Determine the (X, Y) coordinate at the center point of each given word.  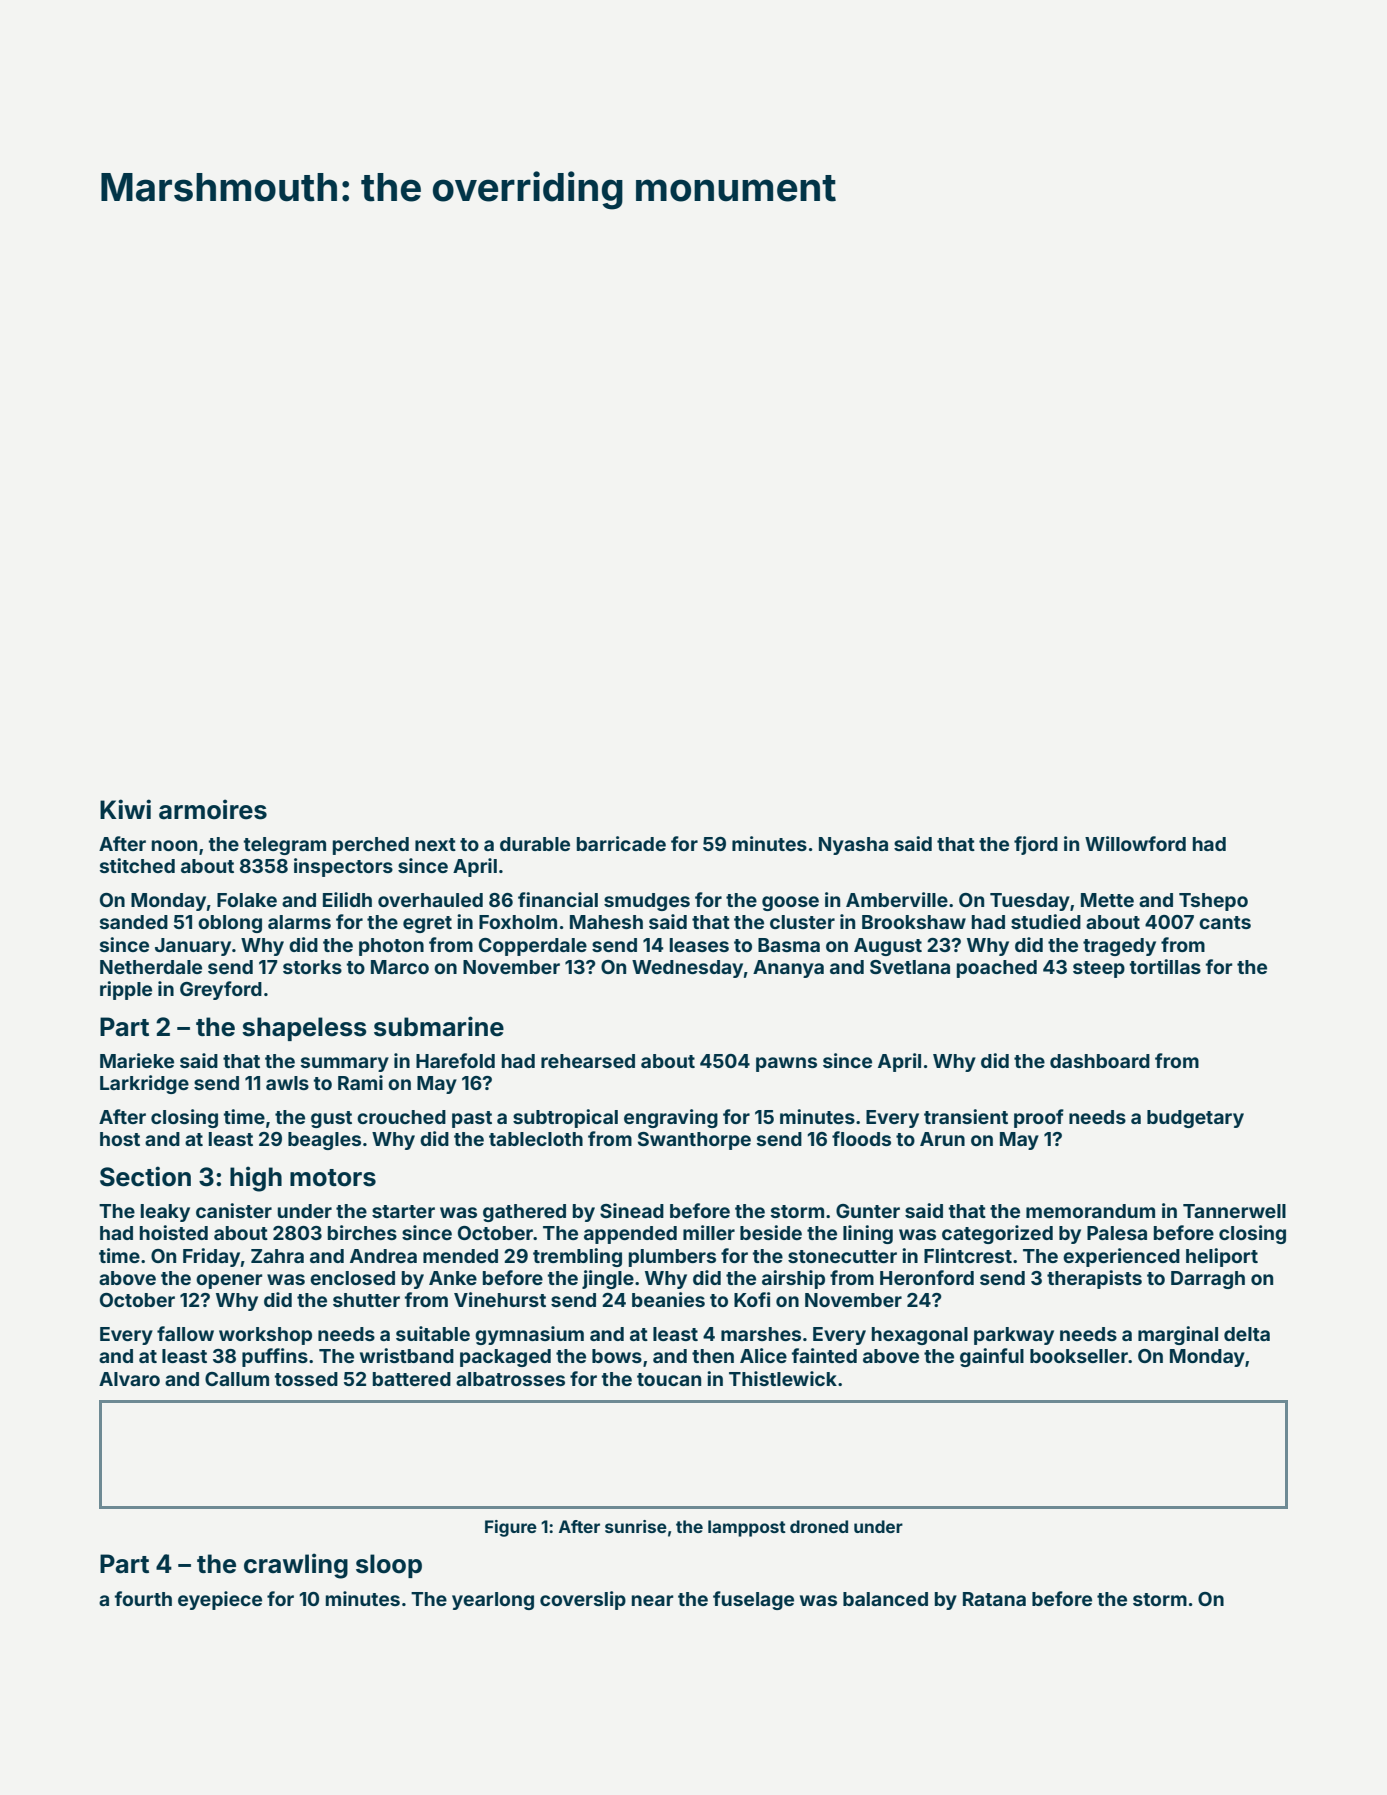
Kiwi (125, 809)
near (653, 1600)
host (120, 1139)
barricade (621, 843)
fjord (1036, 845)
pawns (786, 1064)
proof (1039, 1118)
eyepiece (220, 1600)
